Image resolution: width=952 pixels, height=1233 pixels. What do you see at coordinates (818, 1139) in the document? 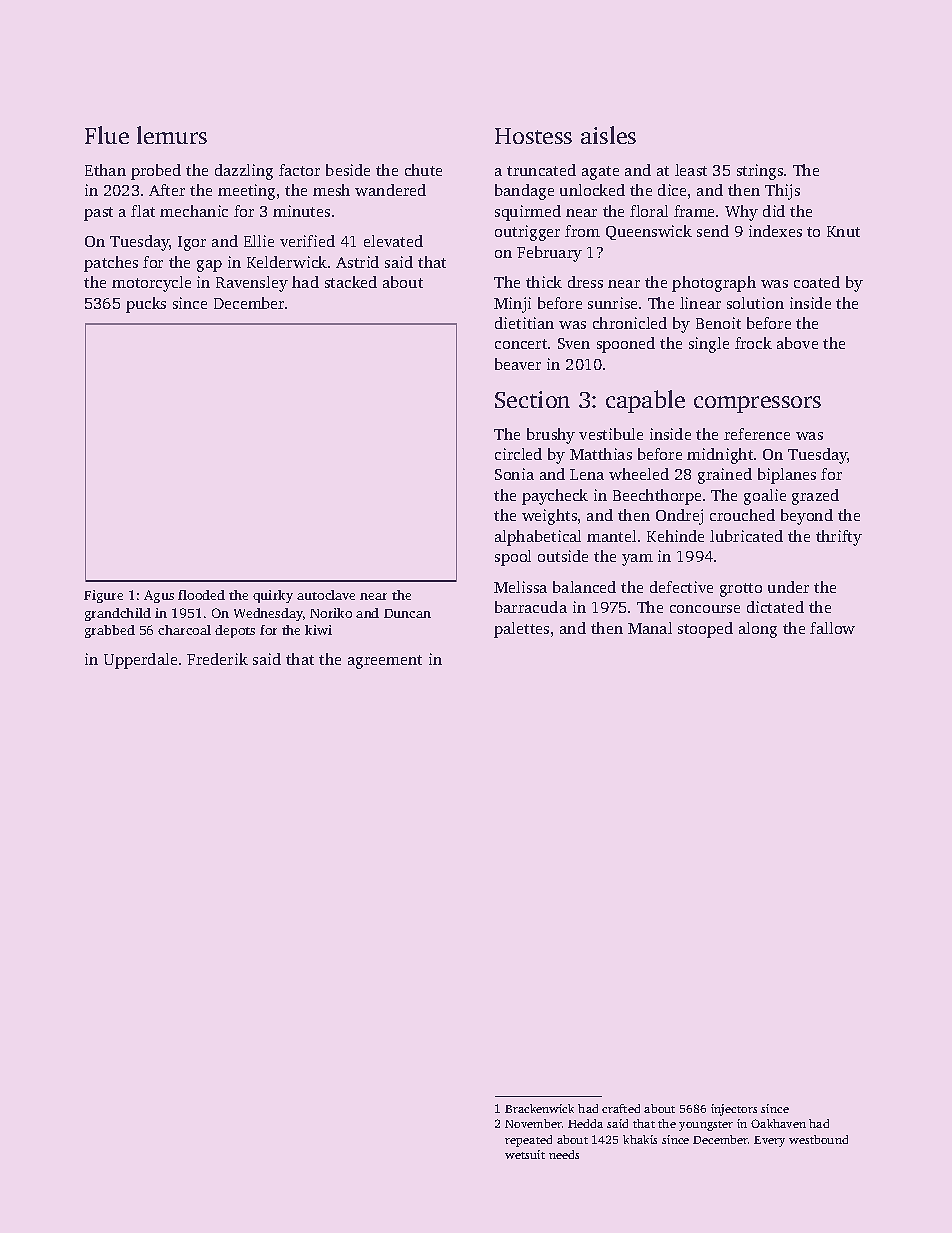
I see `westbound` at bounding box center [818, 1139].
